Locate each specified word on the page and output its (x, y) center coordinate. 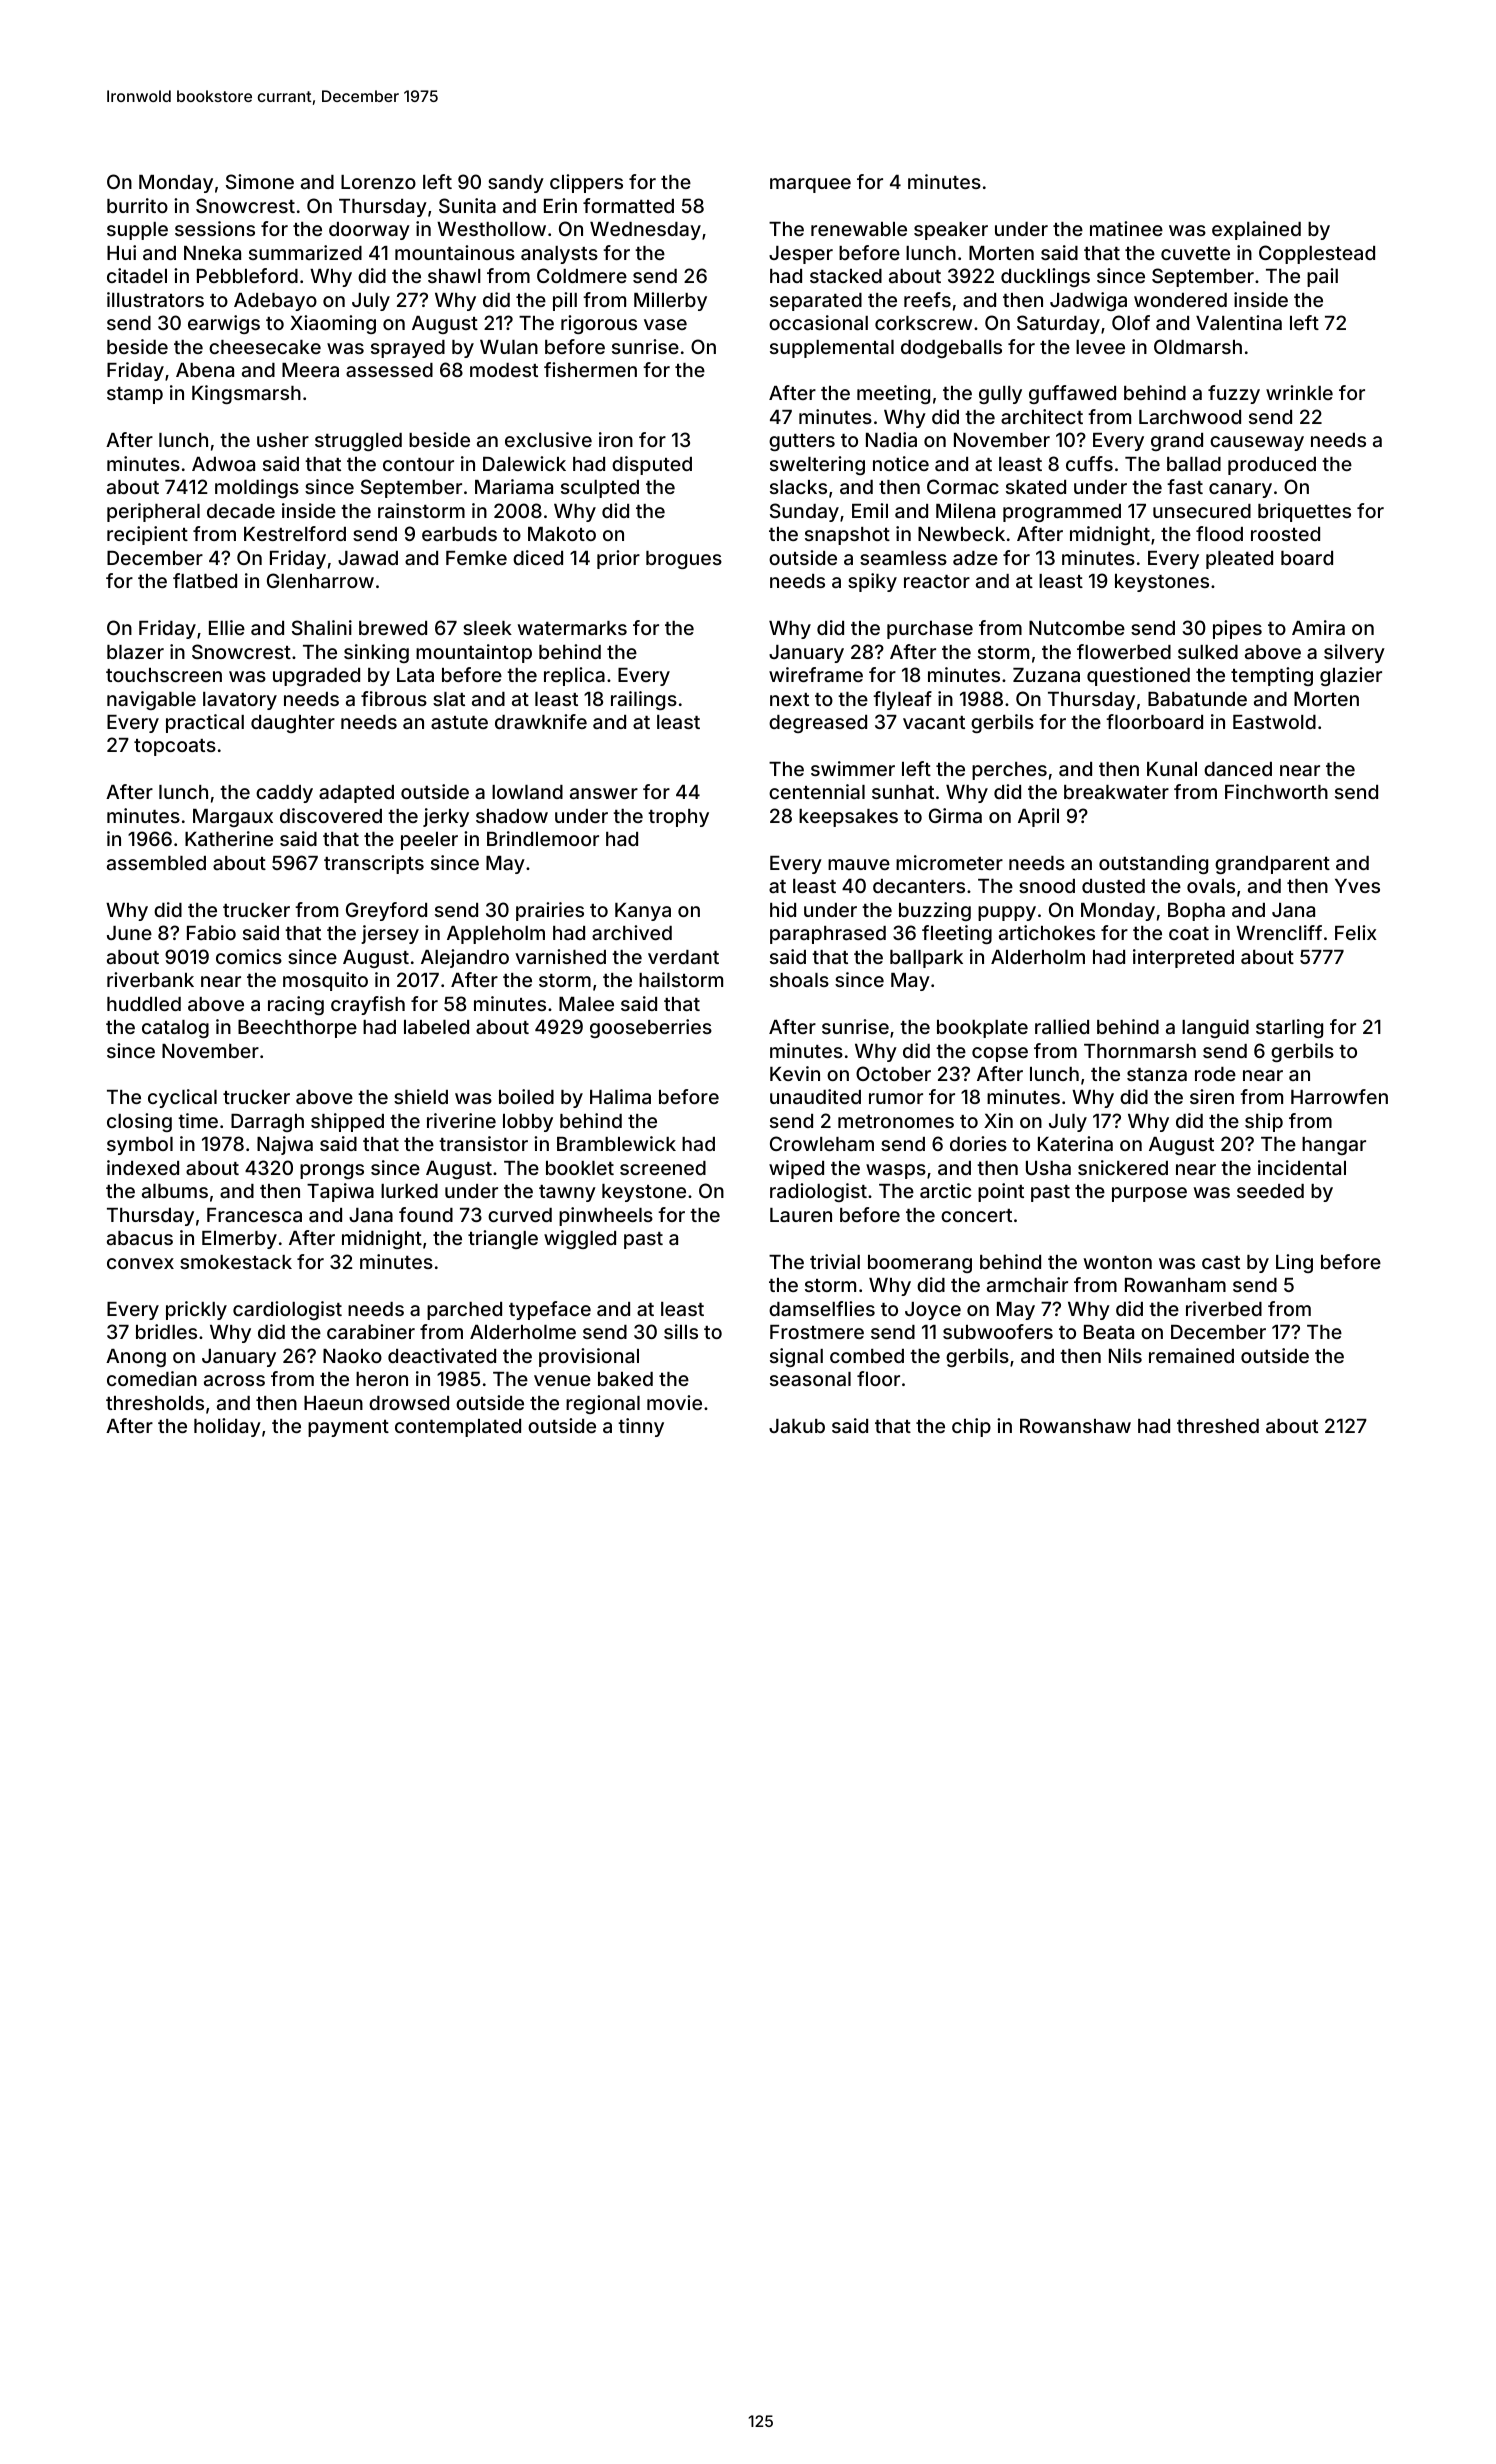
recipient (147, 535)
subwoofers (998, 1331)
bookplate (982, 1029)
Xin (998, 1120)
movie (674, 1402)
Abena (205, 370)
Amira (1318, 627)
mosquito (325, 981)
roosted (1285, 534)
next (789, 699)
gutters (802, 442)
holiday (227, 1427)
